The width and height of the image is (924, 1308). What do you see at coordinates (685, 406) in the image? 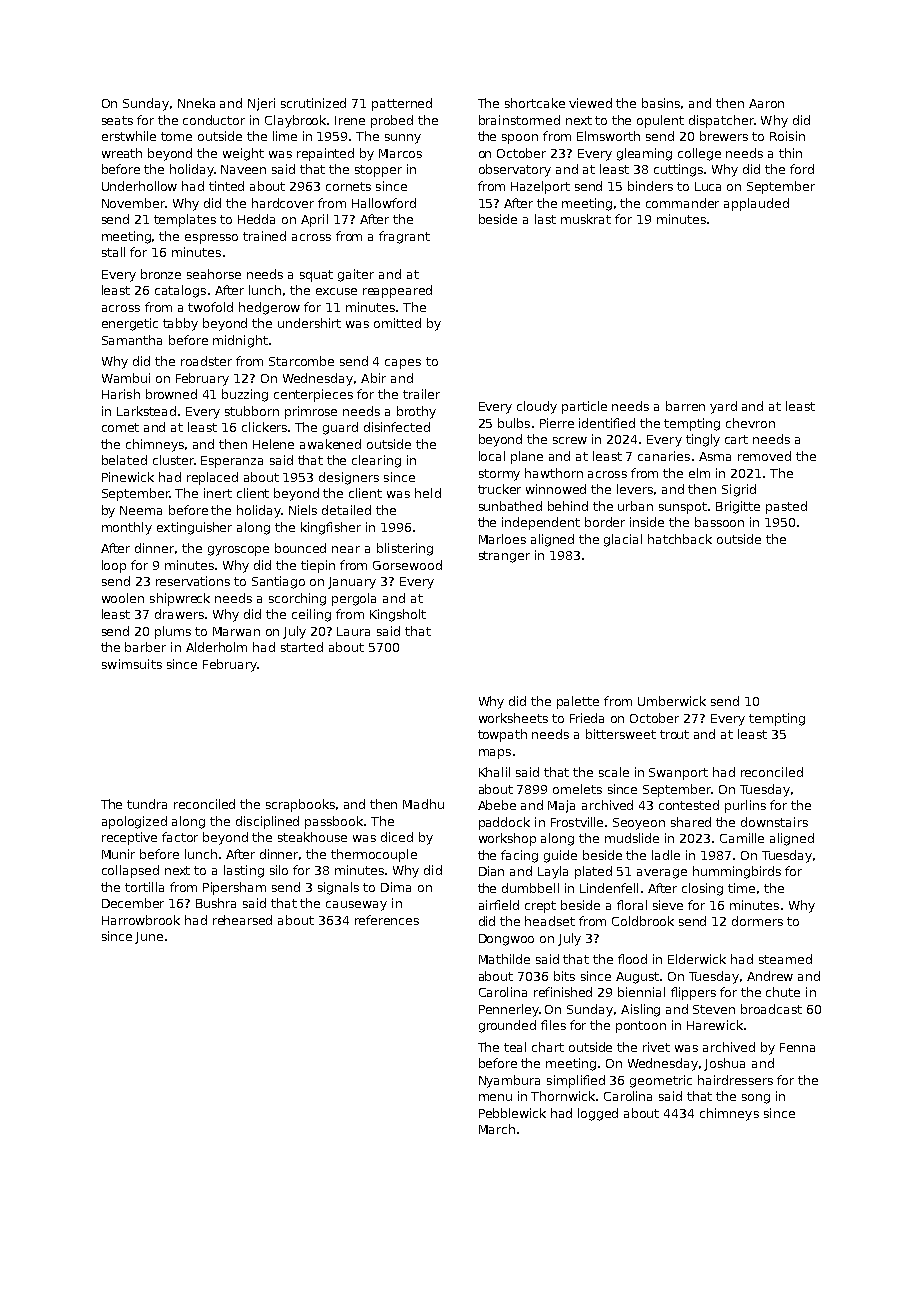
I see `barren` at bounding box center [685, 406].
